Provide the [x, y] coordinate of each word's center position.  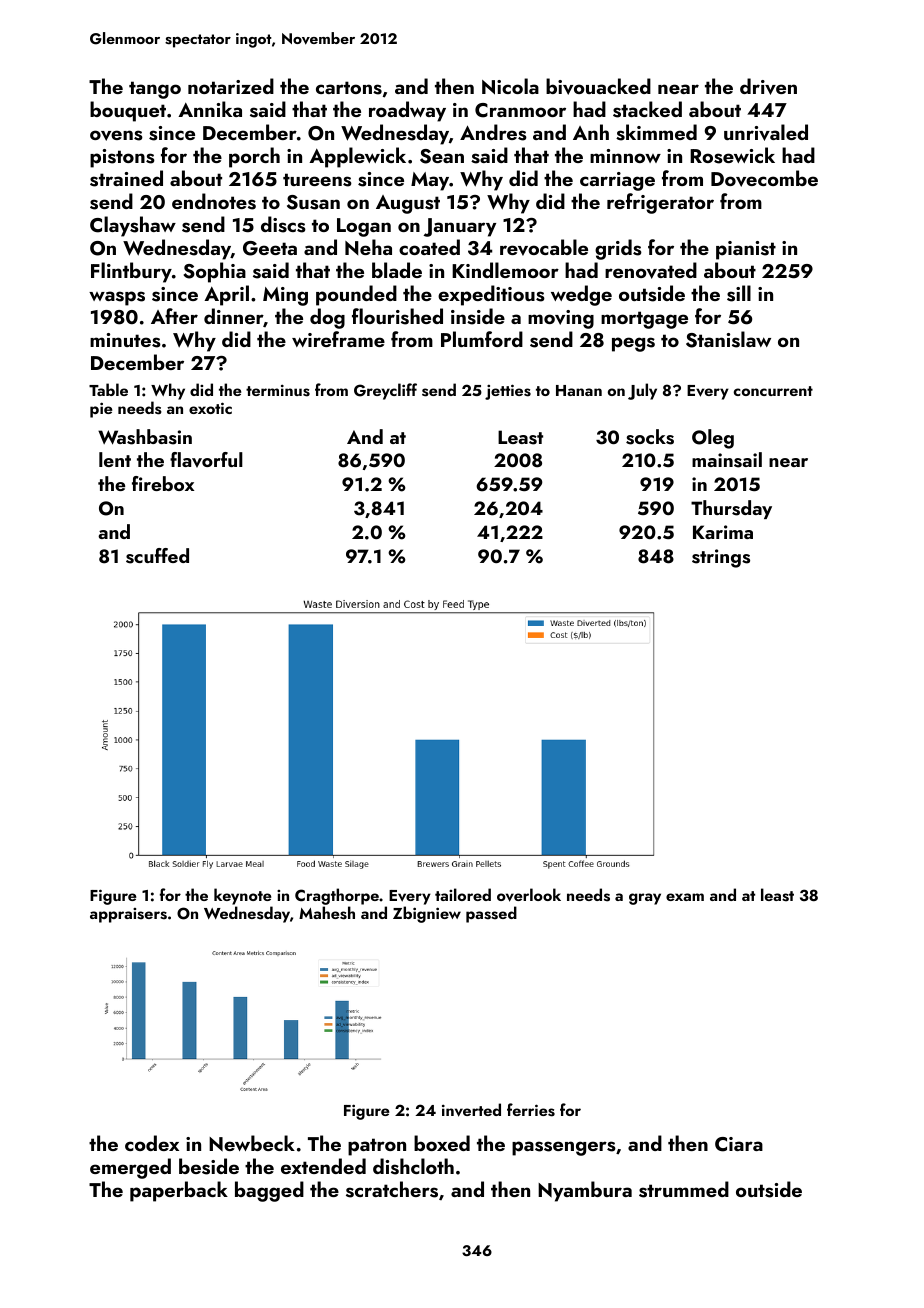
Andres [493, 132]
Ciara [739, 1144]
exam [685, 897]
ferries [531, 1110]
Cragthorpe [337, 896]
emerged [130, 1168]
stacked [647, 109]
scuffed [157, 556]
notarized [231, 86]
